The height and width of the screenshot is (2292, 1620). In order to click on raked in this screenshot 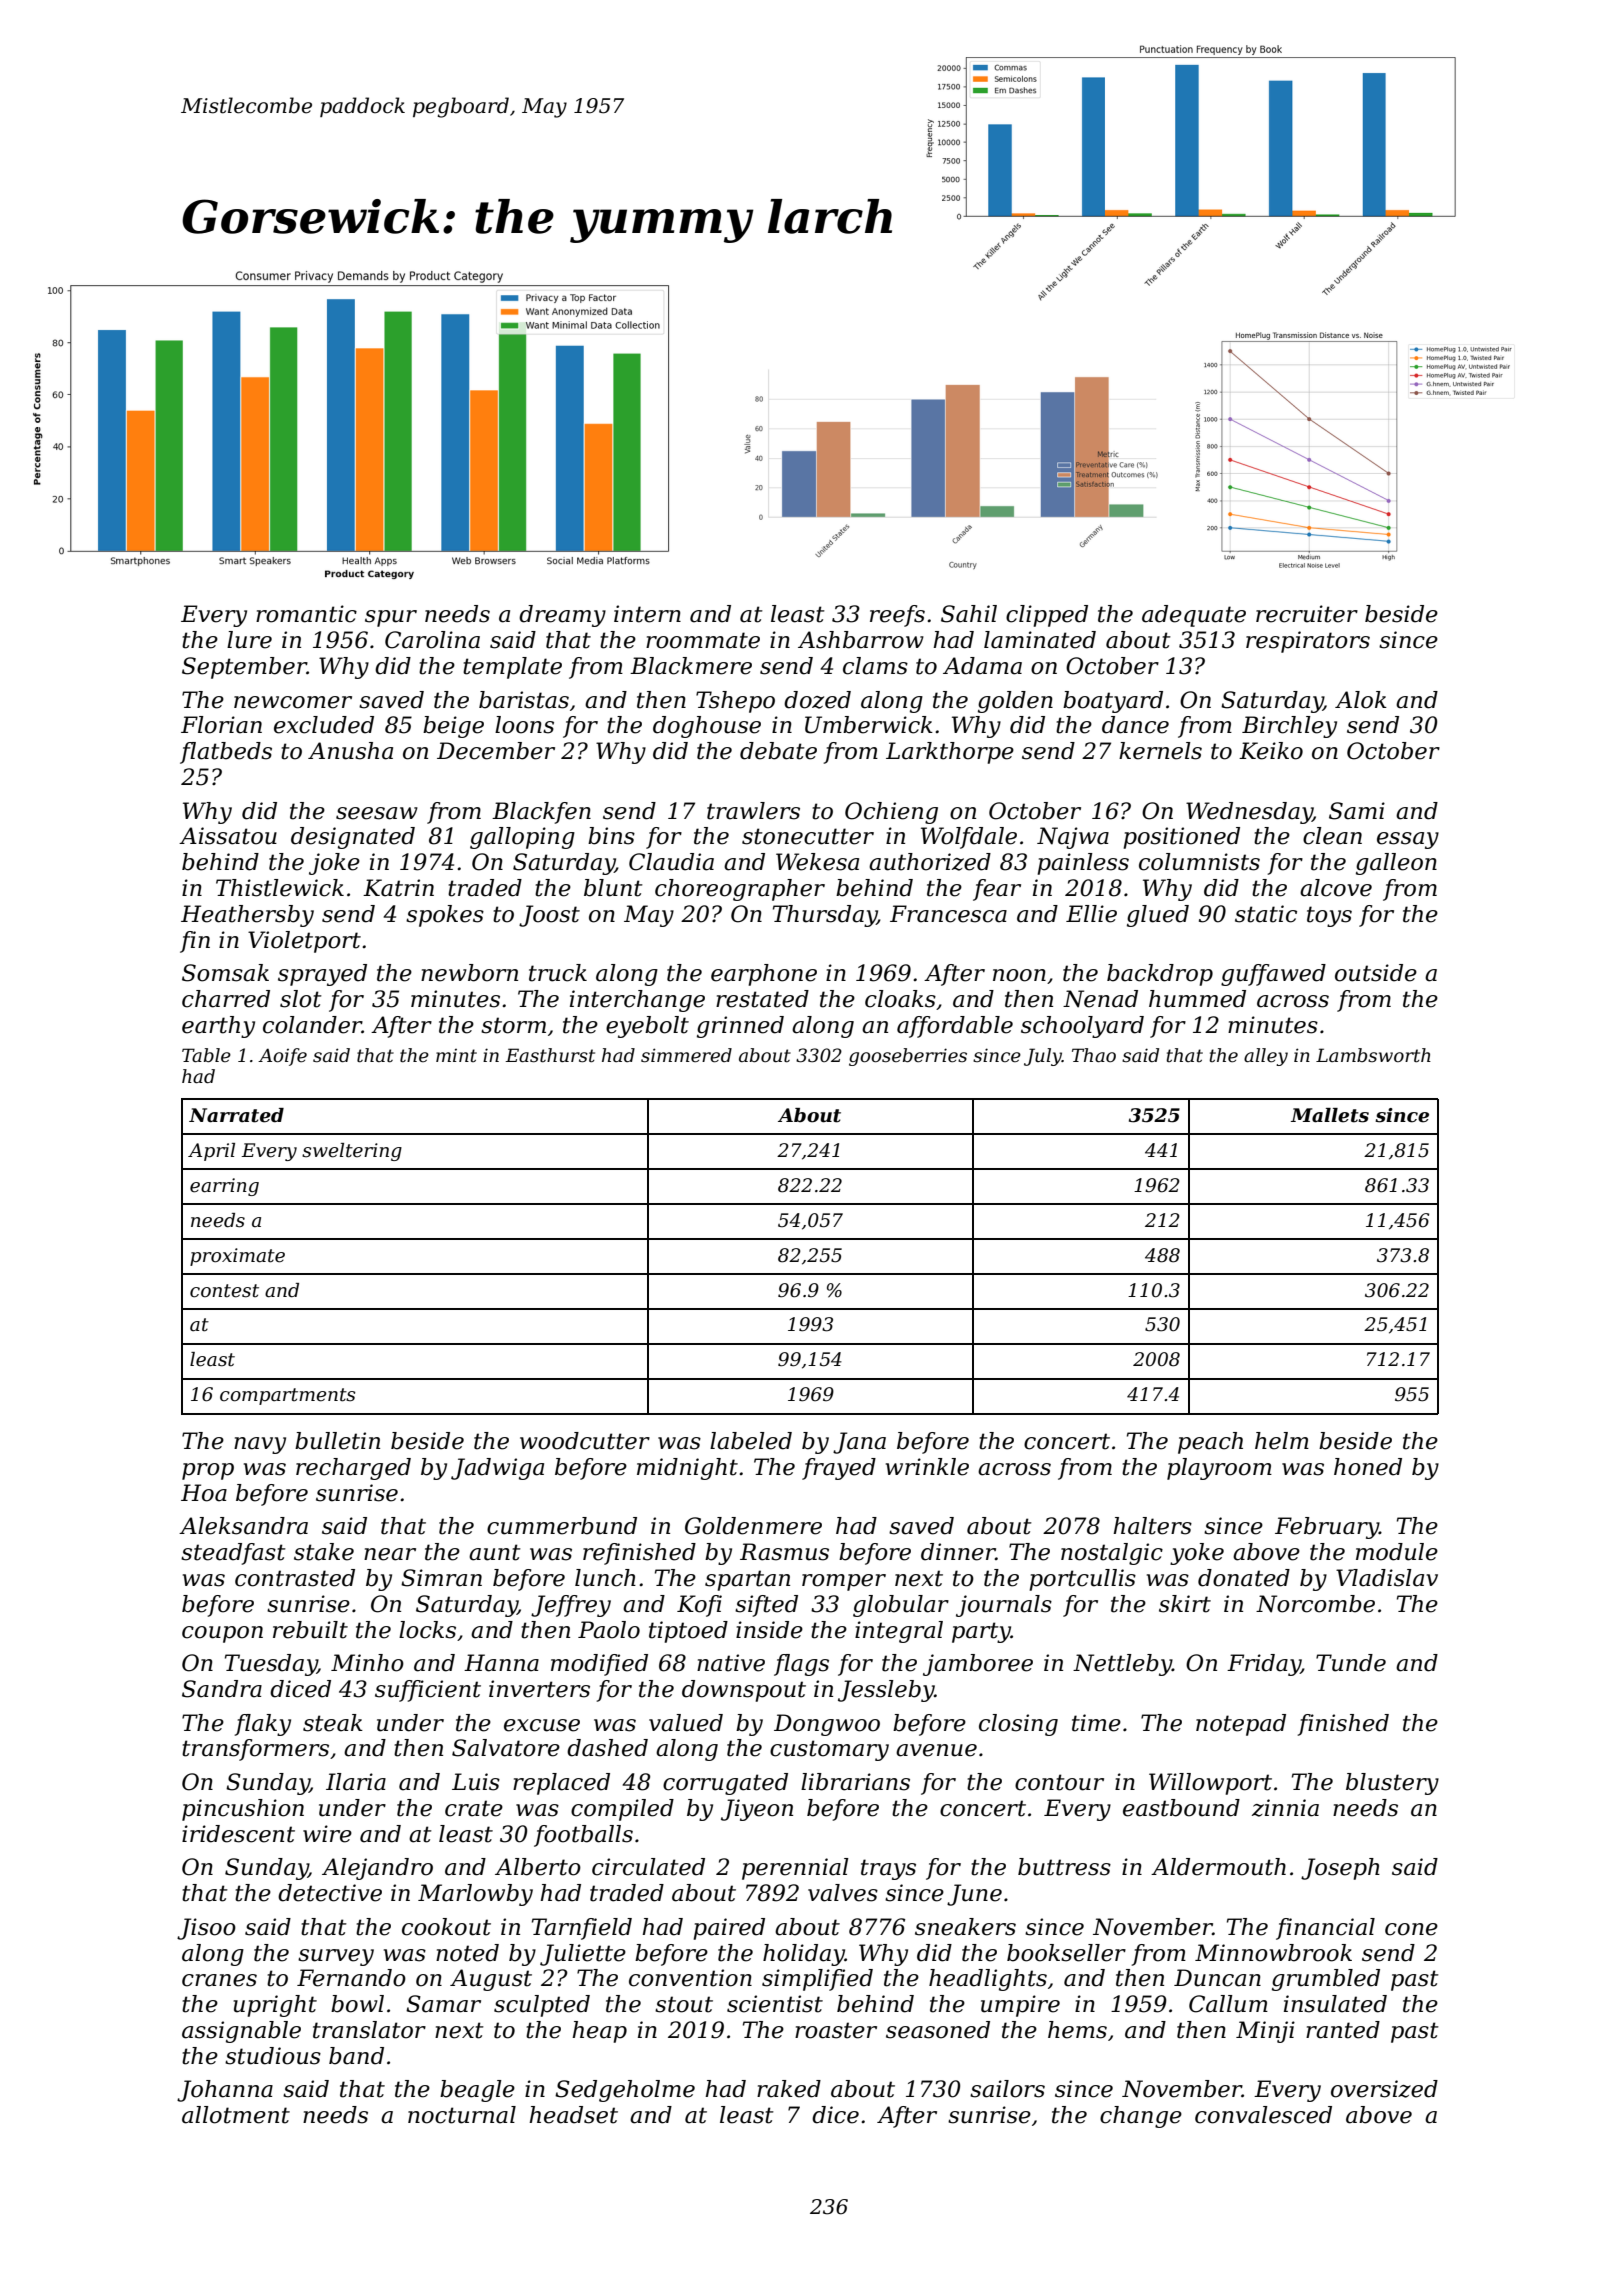, I will do `click(789, 2089)`.
